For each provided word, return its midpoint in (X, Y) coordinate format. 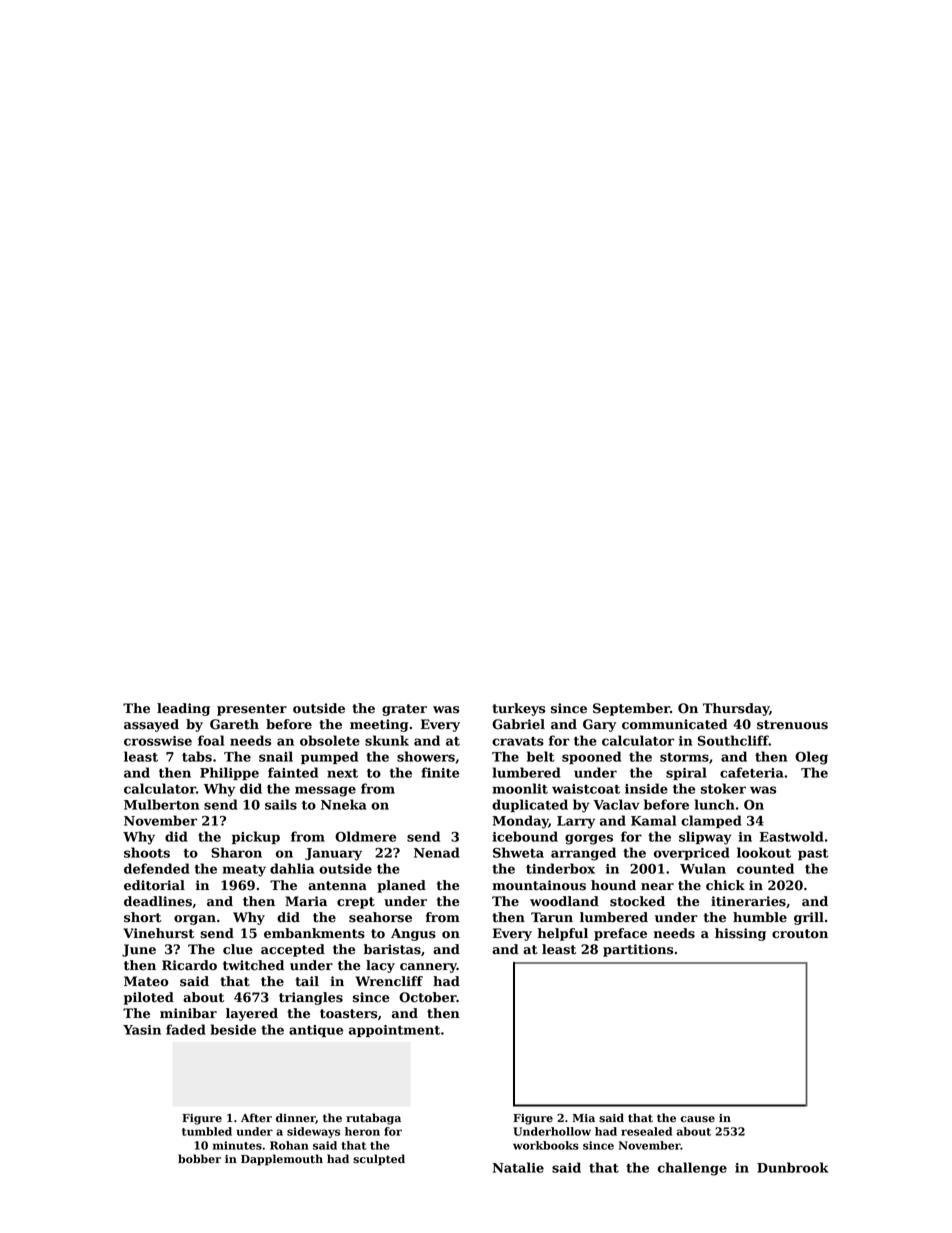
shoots (147, 852)
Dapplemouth (282, 1160)
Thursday (736, 709)
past (813, 854)
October (428, 997)
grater (404, 710)
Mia (584, 1118)
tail (307, 981)
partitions (638, 950)
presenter (252, 710)
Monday (521, 822)
